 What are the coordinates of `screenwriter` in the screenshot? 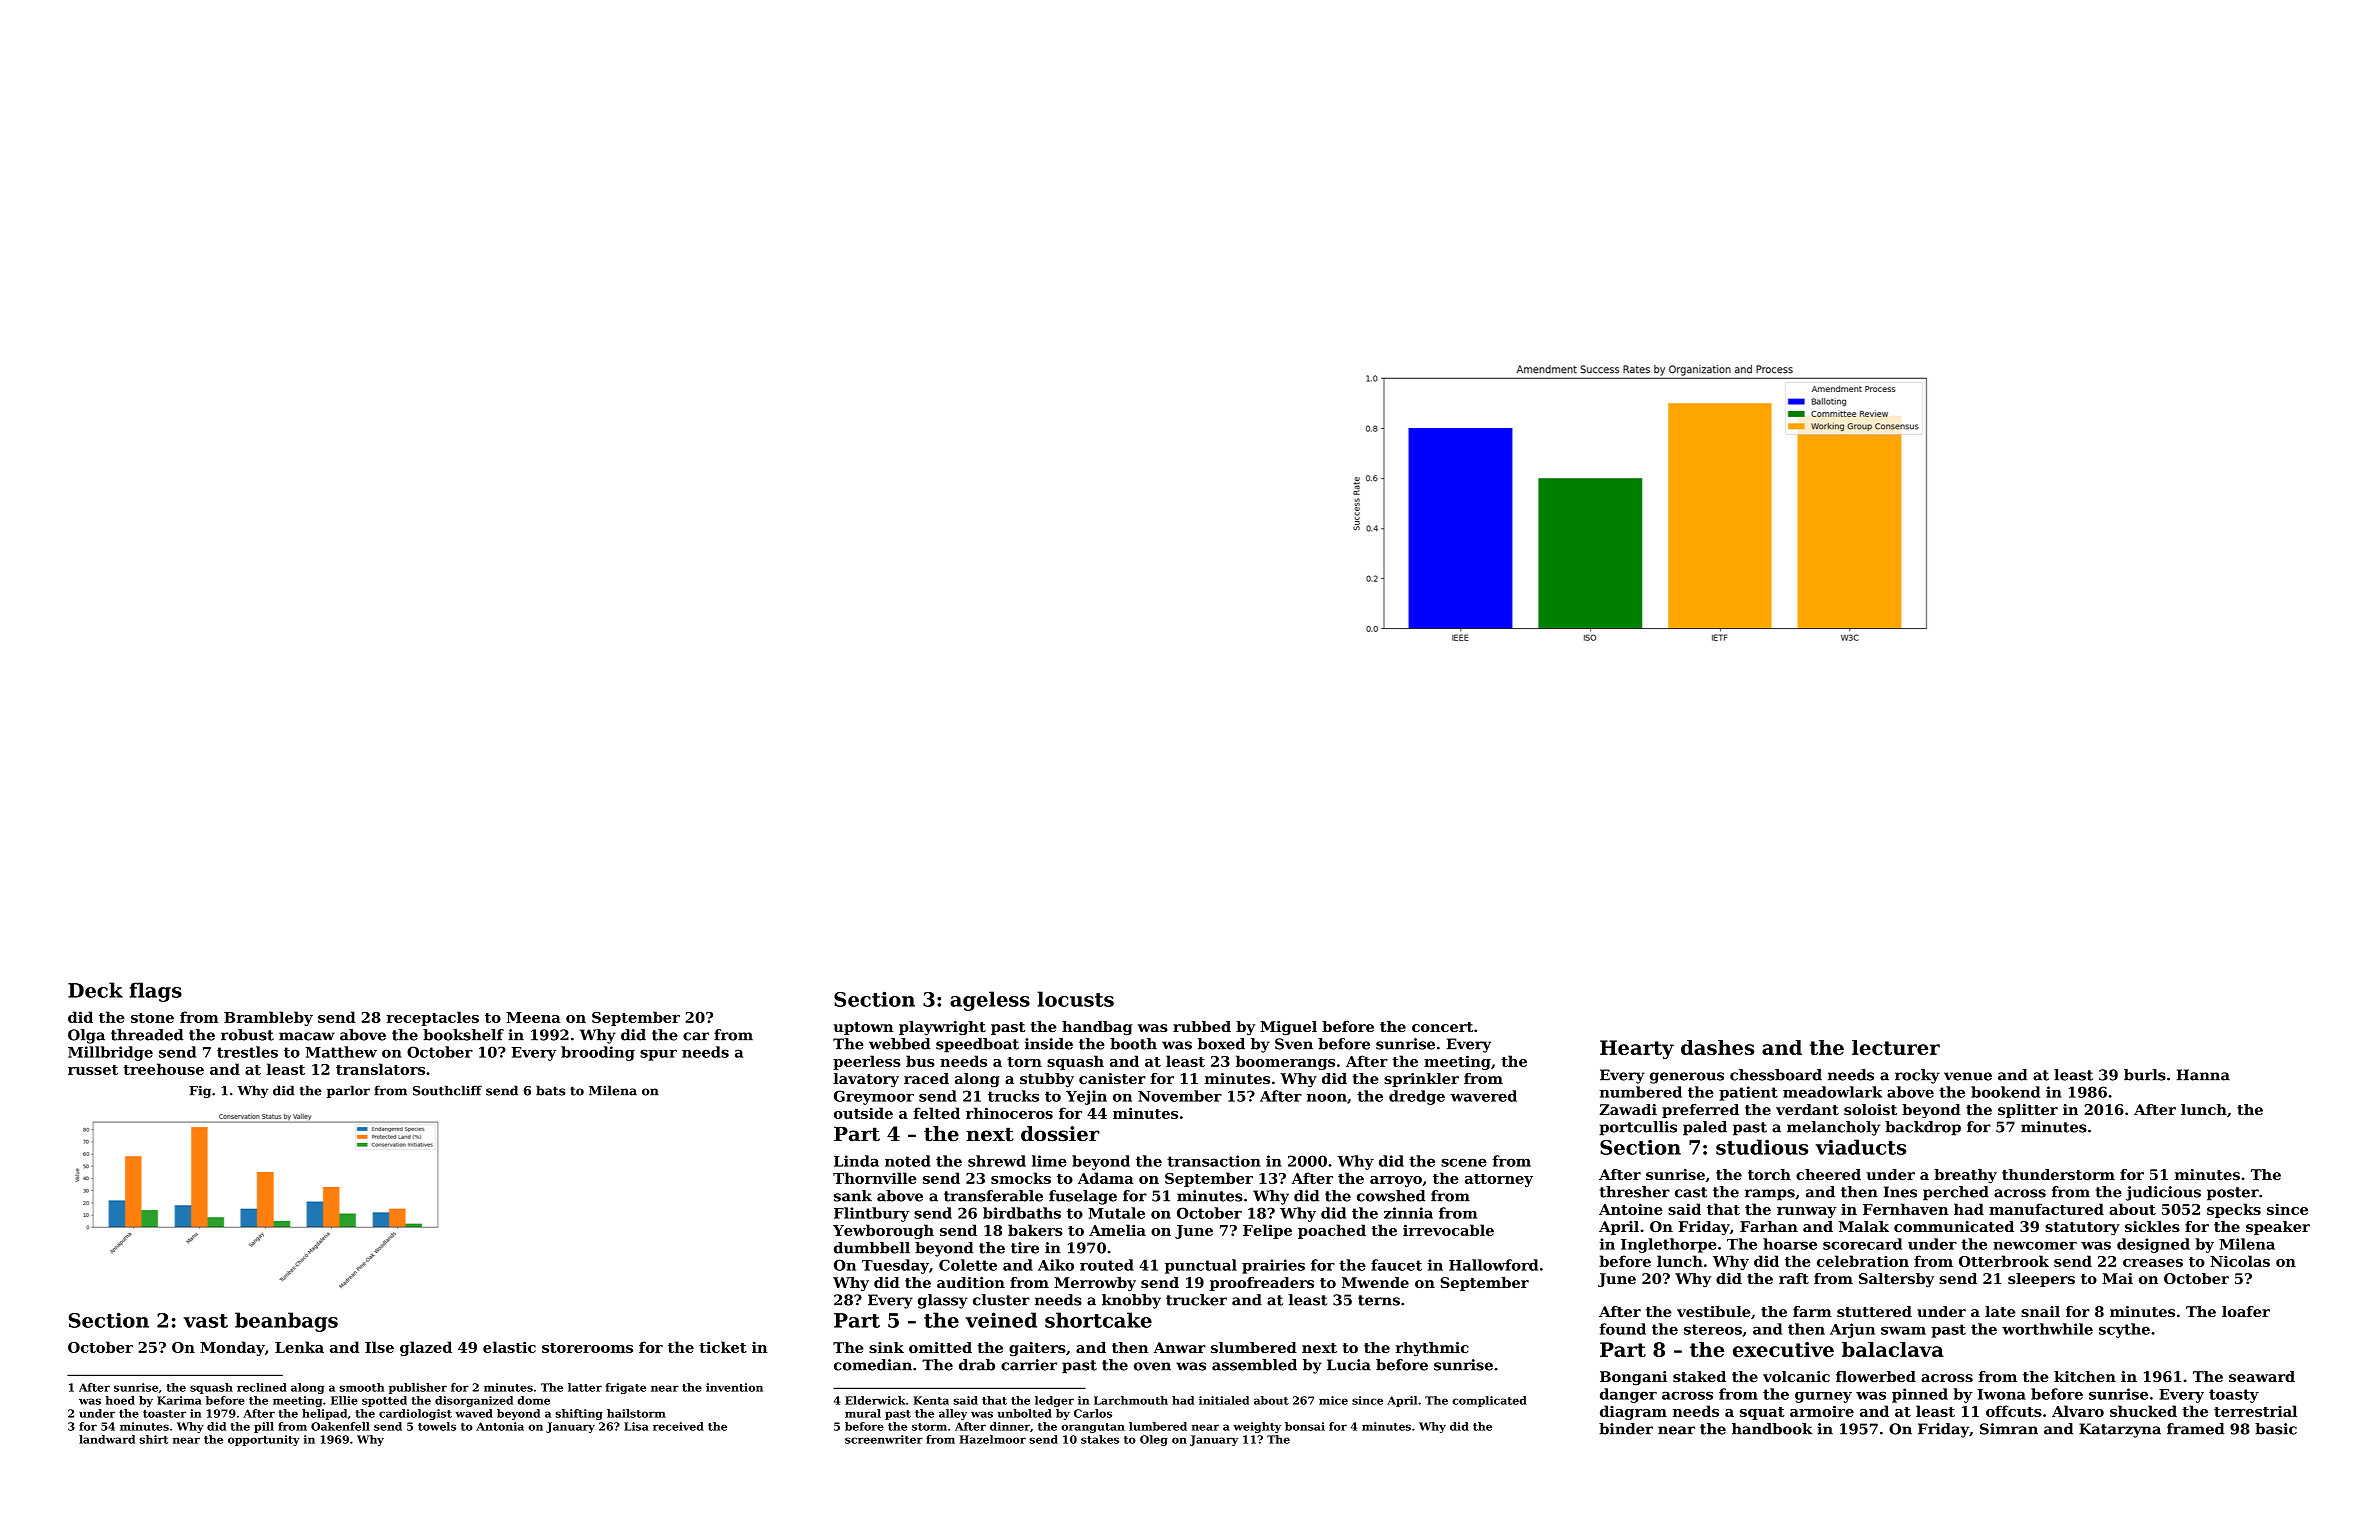 It's located at (884, 1439).
